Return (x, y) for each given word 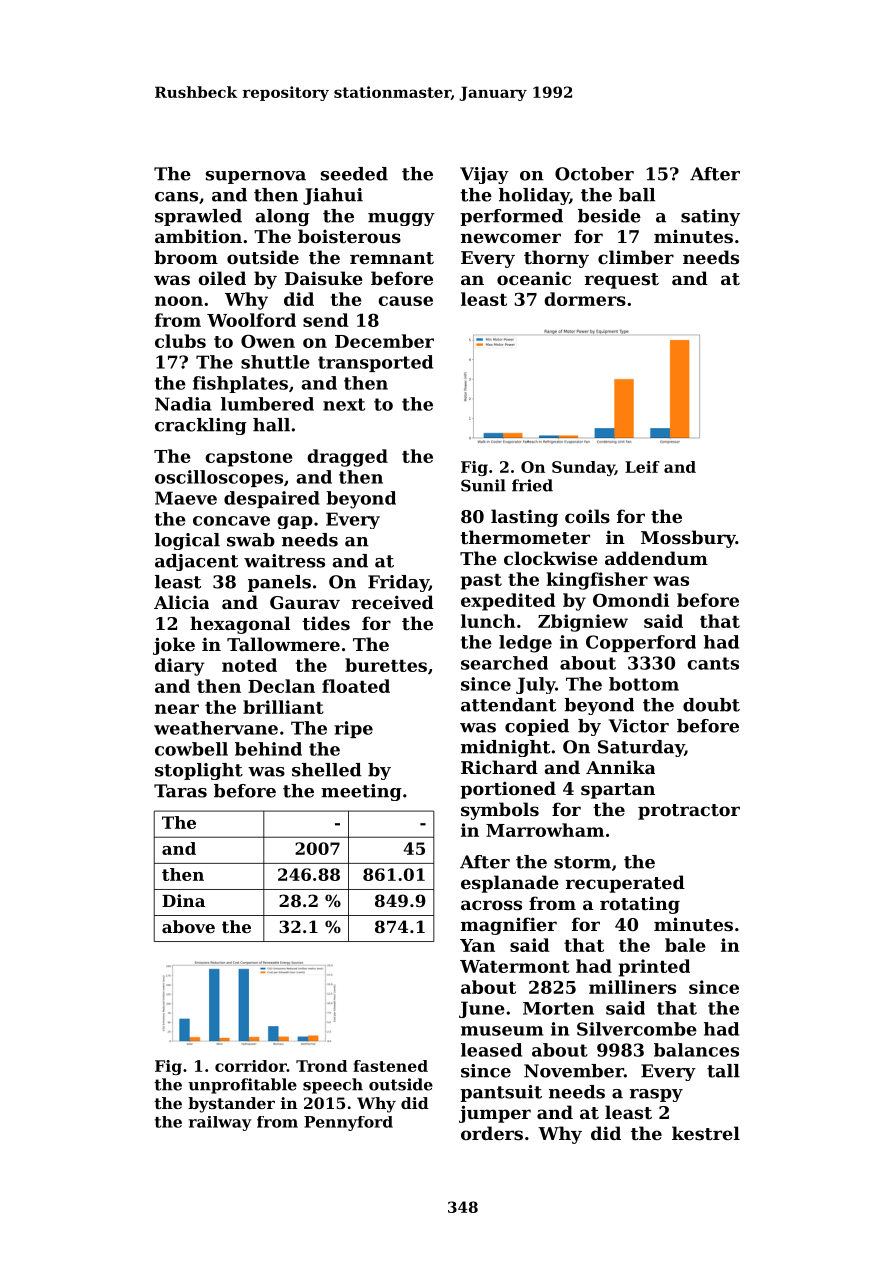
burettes (386, 665)
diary (180, 667)
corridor (251, 1066)
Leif (642, 467)
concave (231, 521)
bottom (644, 684)
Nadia (183, 404)
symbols (500, 811)
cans (176, 197)
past (481, 582)
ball (637, 195)
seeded (354, 174)
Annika (620, 767)
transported (375, 363)
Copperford (641, 643)
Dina (183, 900)
